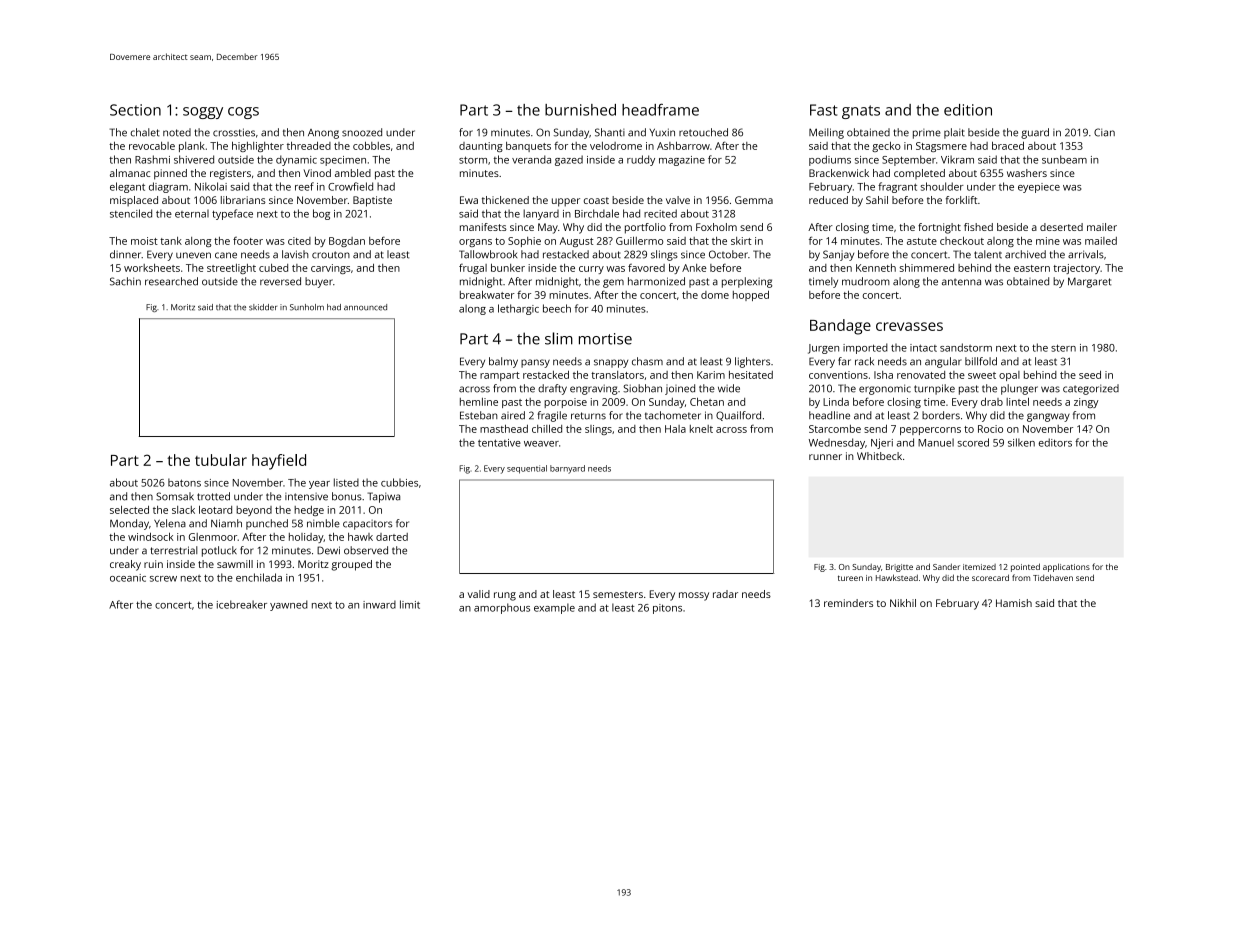 This screenshot has width=1233, height=952. What do you see at coordinates (1066, 567) in the screenshot?
I see `applications` at bounding box center [1066, 567].
